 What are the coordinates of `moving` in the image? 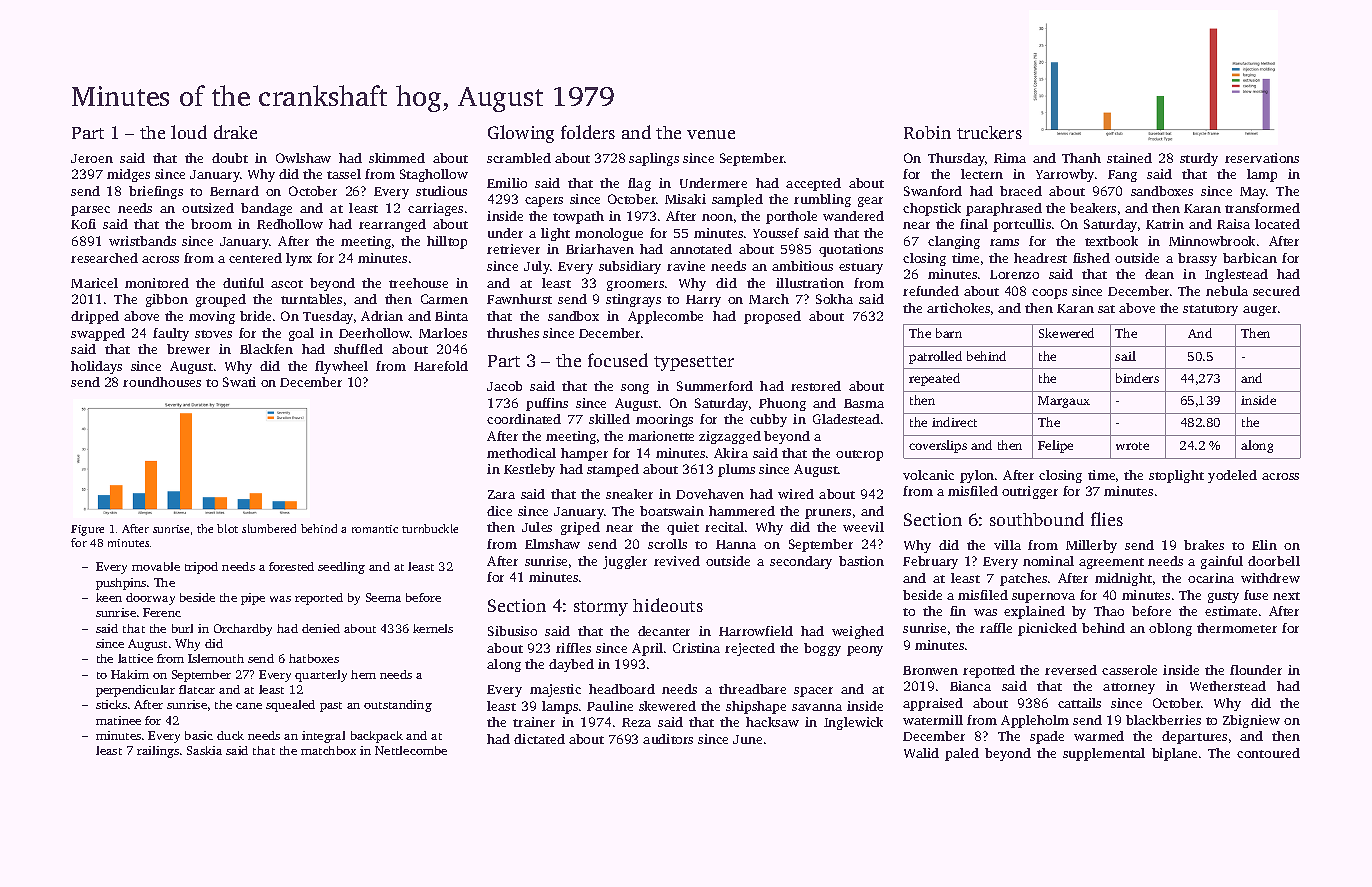 It's located at (212, 317).
